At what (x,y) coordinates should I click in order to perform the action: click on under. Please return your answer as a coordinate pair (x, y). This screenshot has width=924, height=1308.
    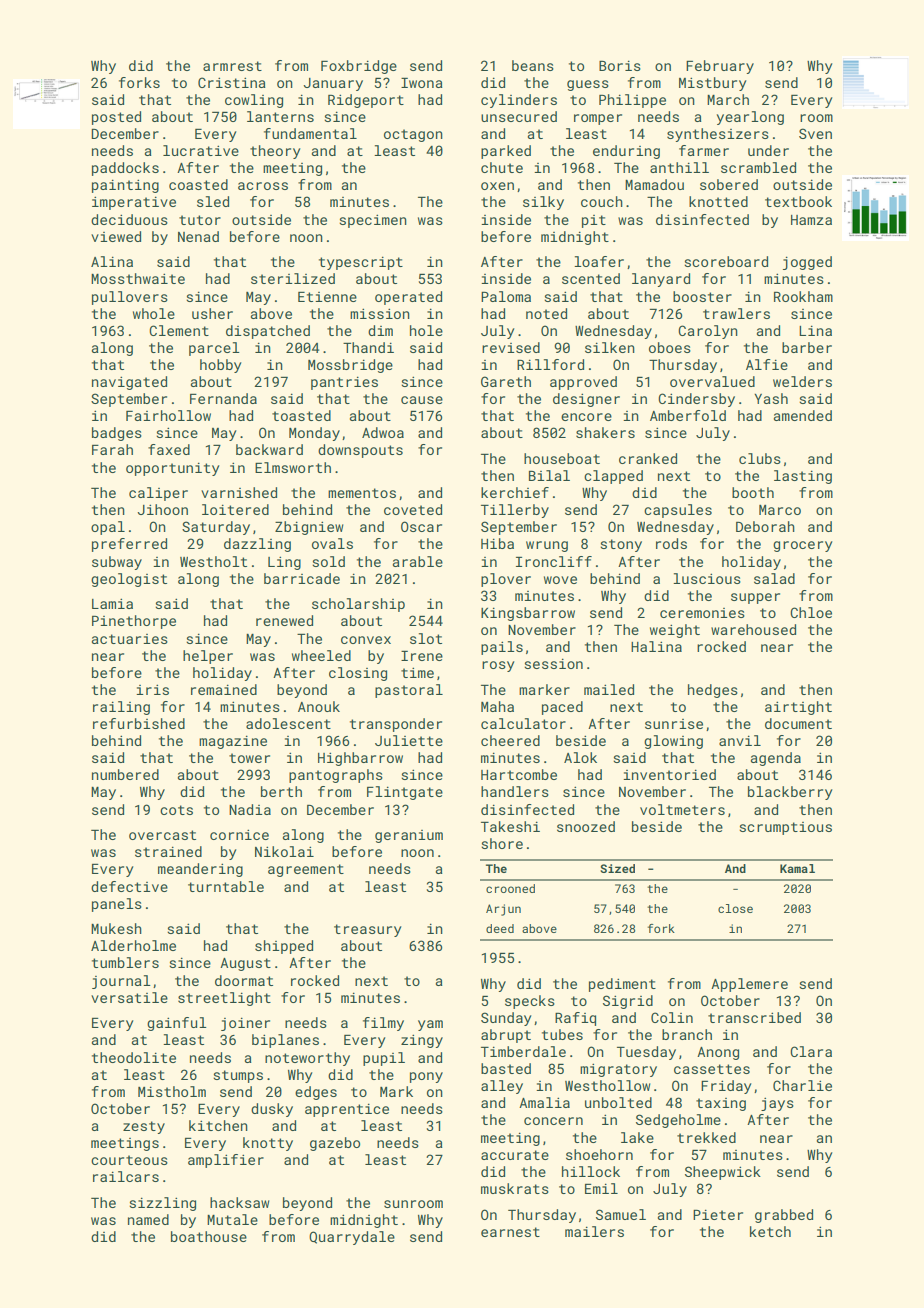
    Looking at the image, I should click on (768, 150).
